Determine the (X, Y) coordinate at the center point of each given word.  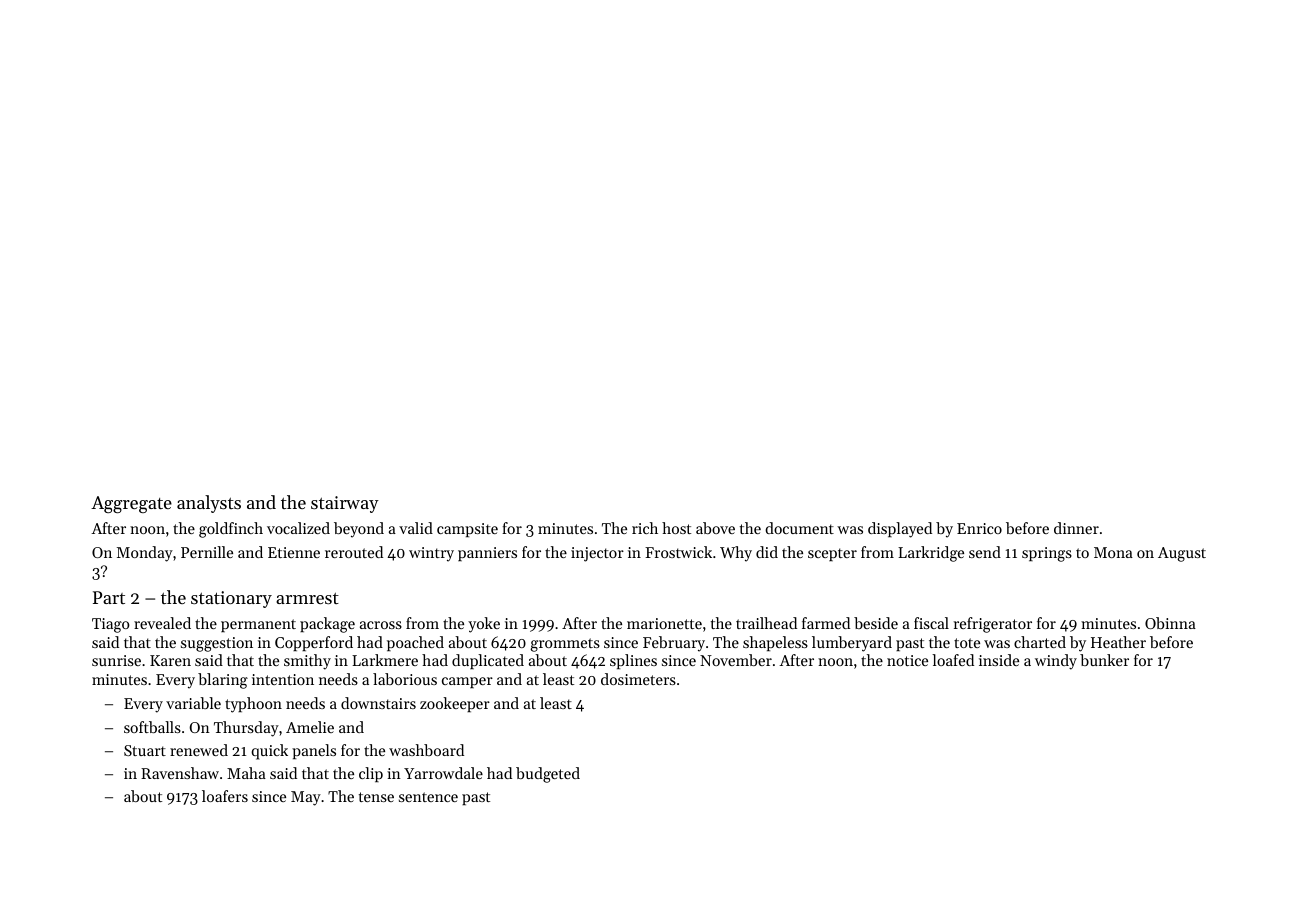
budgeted (548, 775)
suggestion (217, 644)
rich (645, 528)
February (674, 644)
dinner (1076, 528)
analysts (209, 504)
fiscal (931, 623)
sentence (428, 797)
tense (376, 797)
